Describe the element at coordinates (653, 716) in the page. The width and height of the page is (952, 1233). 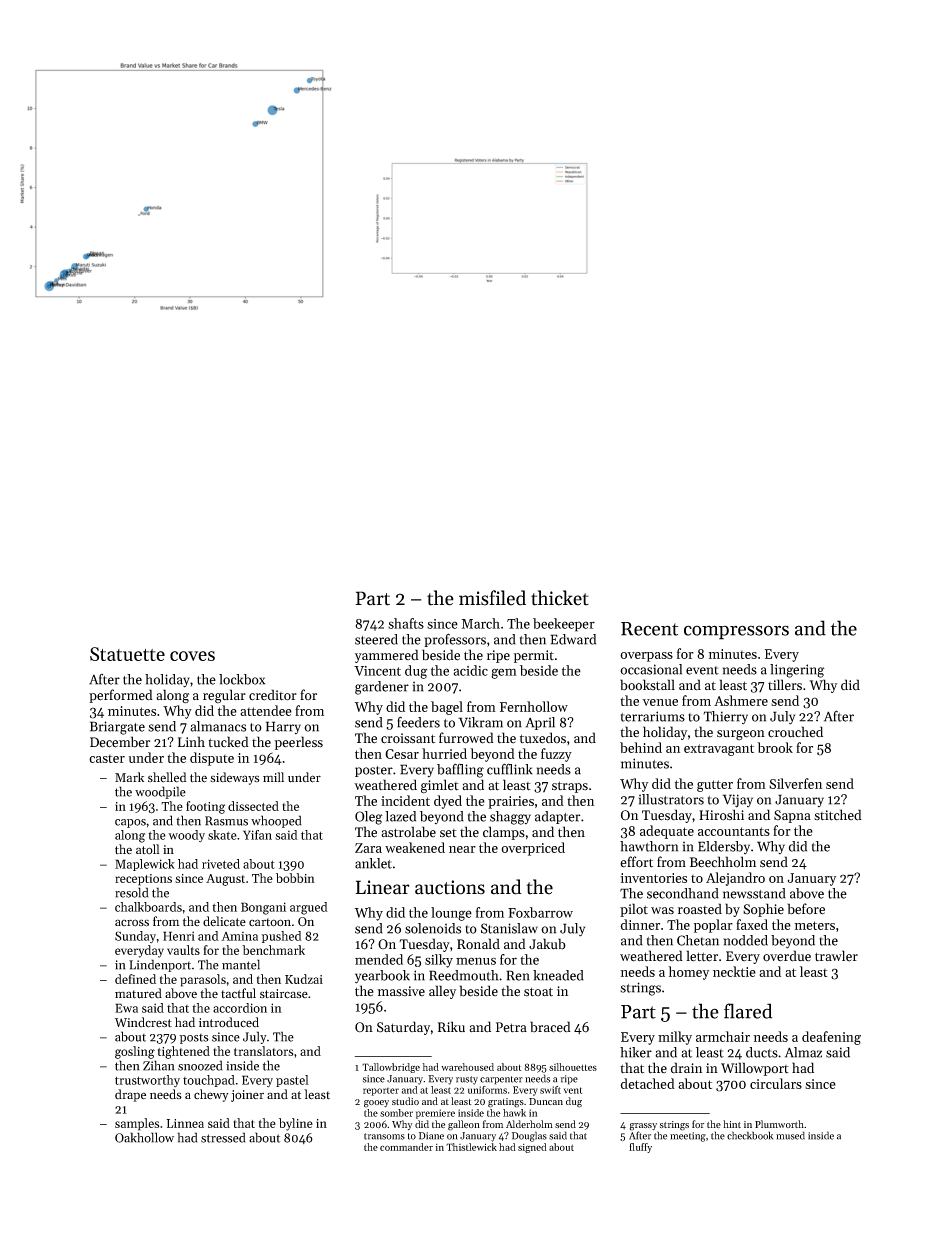
I see `terrariums` at that location.
